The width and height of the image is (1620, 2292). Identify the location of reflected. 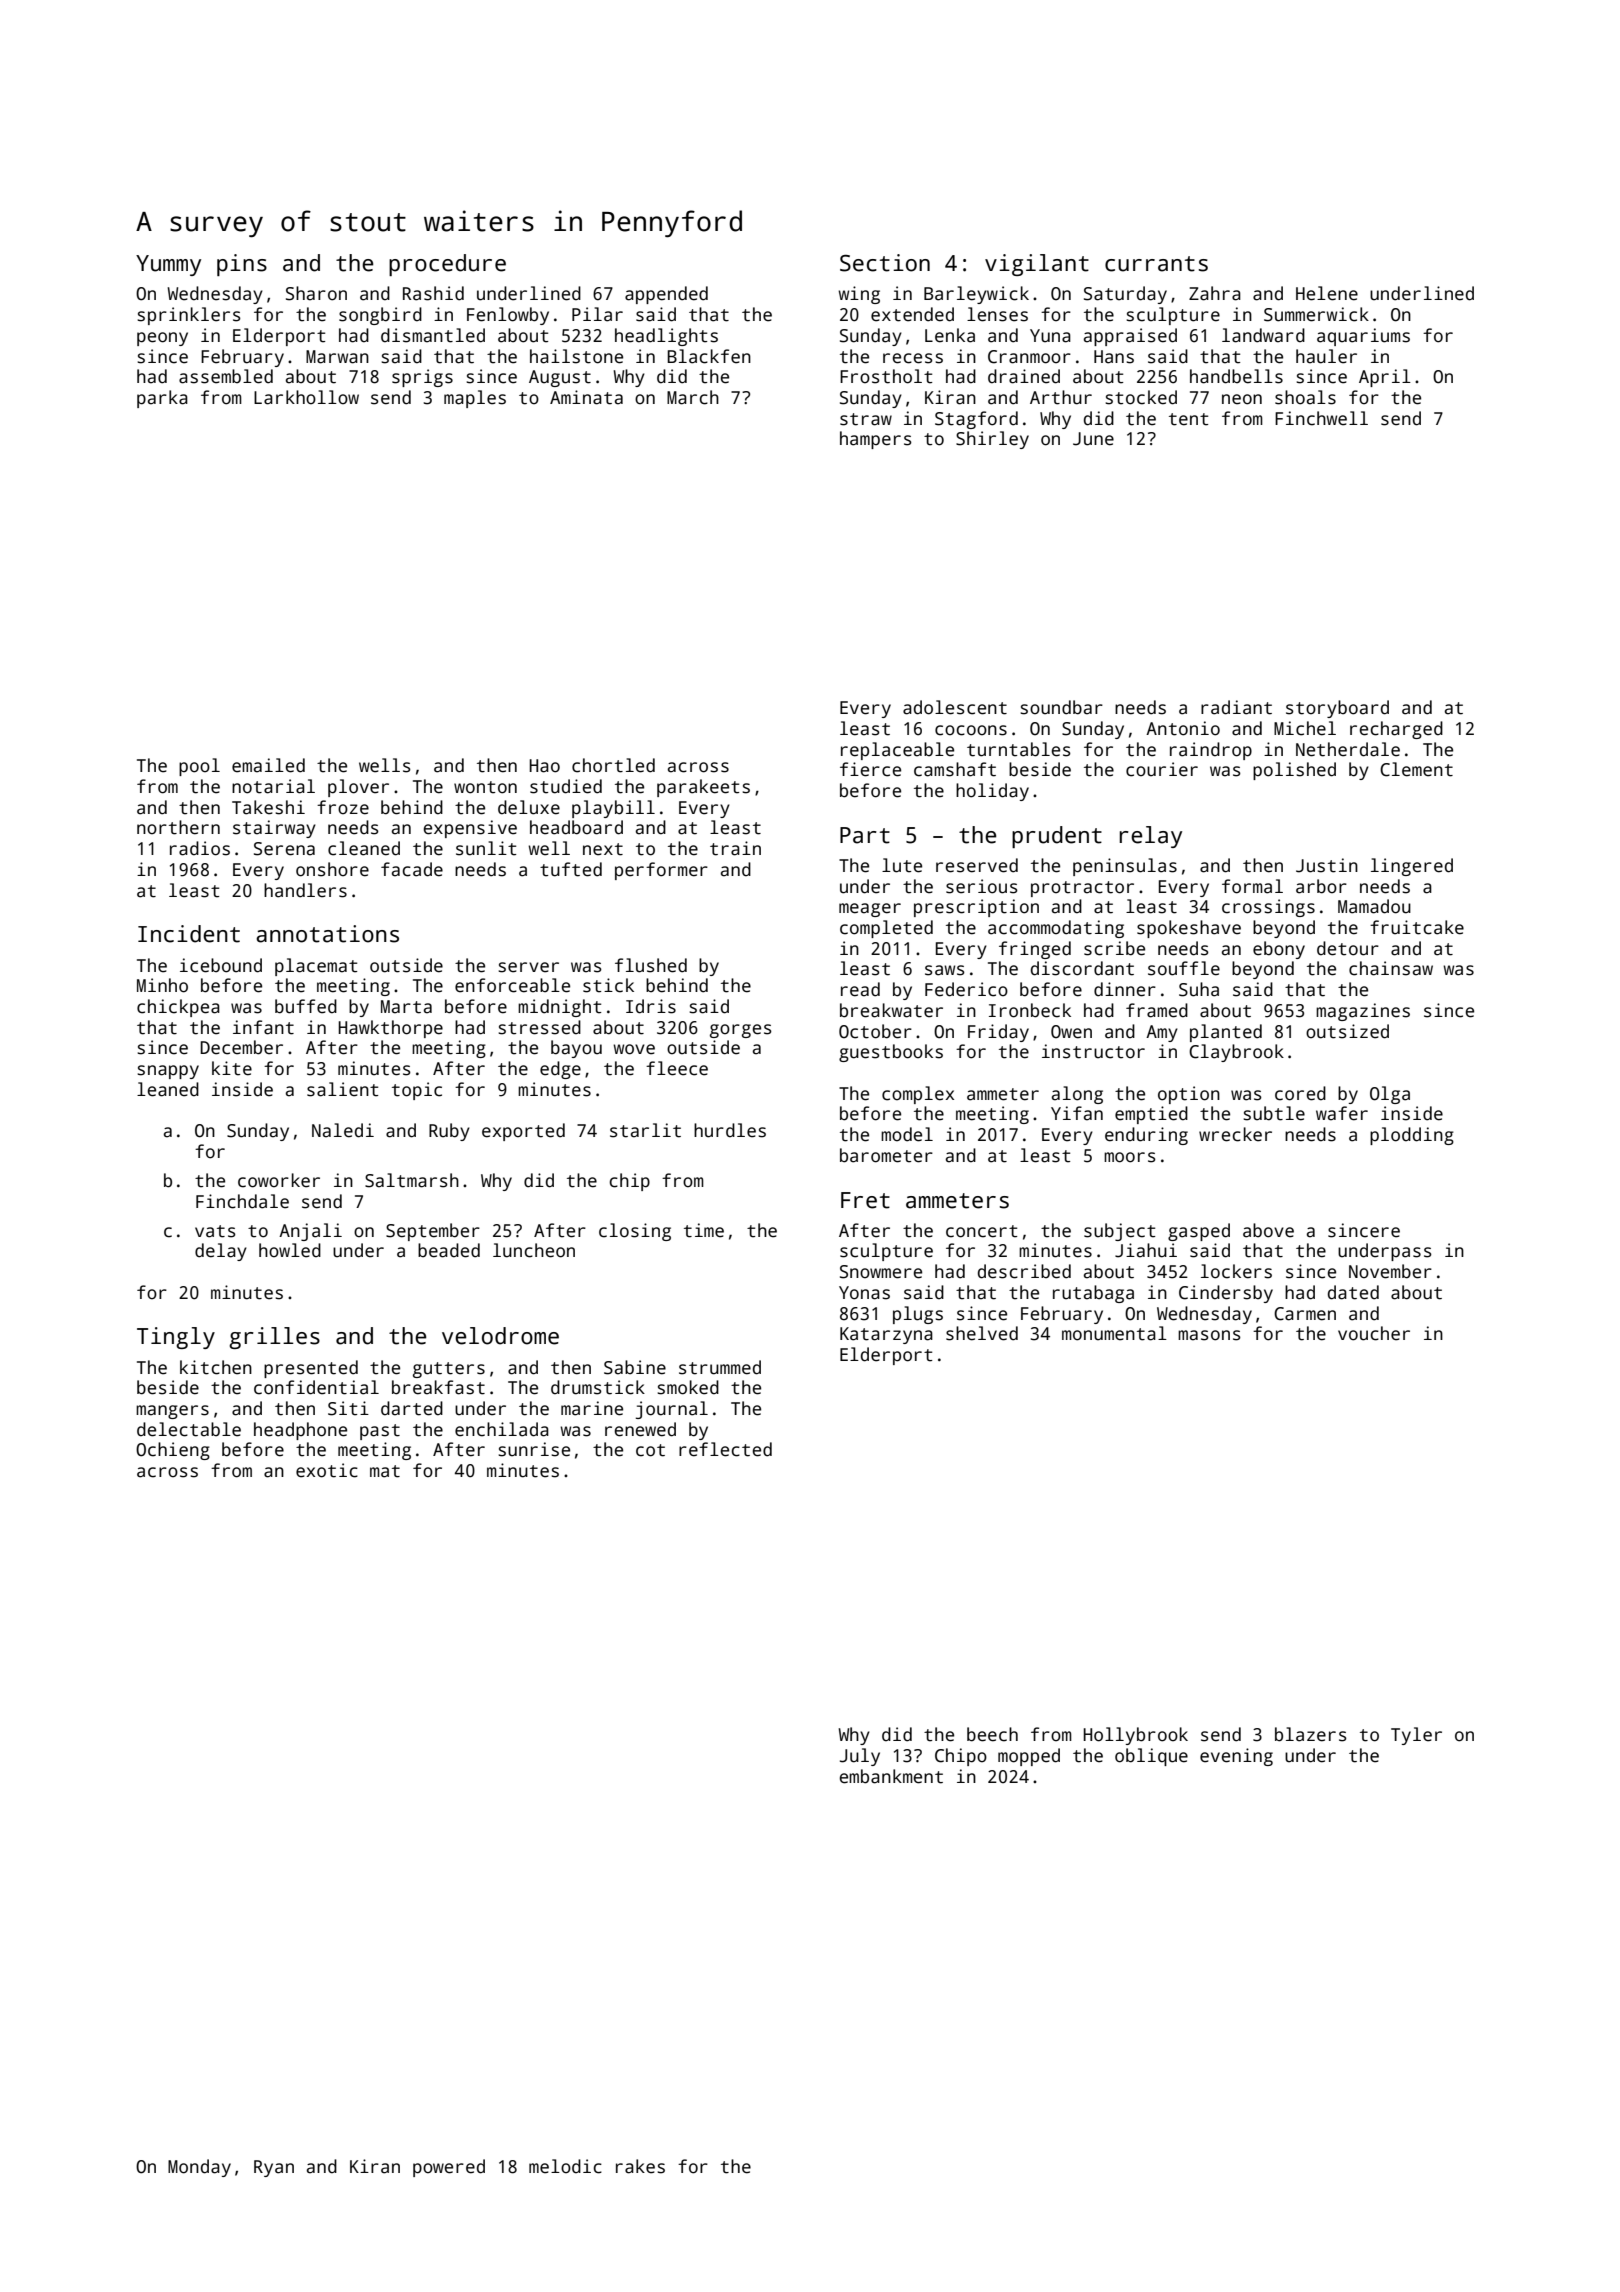
(725, 1449).
